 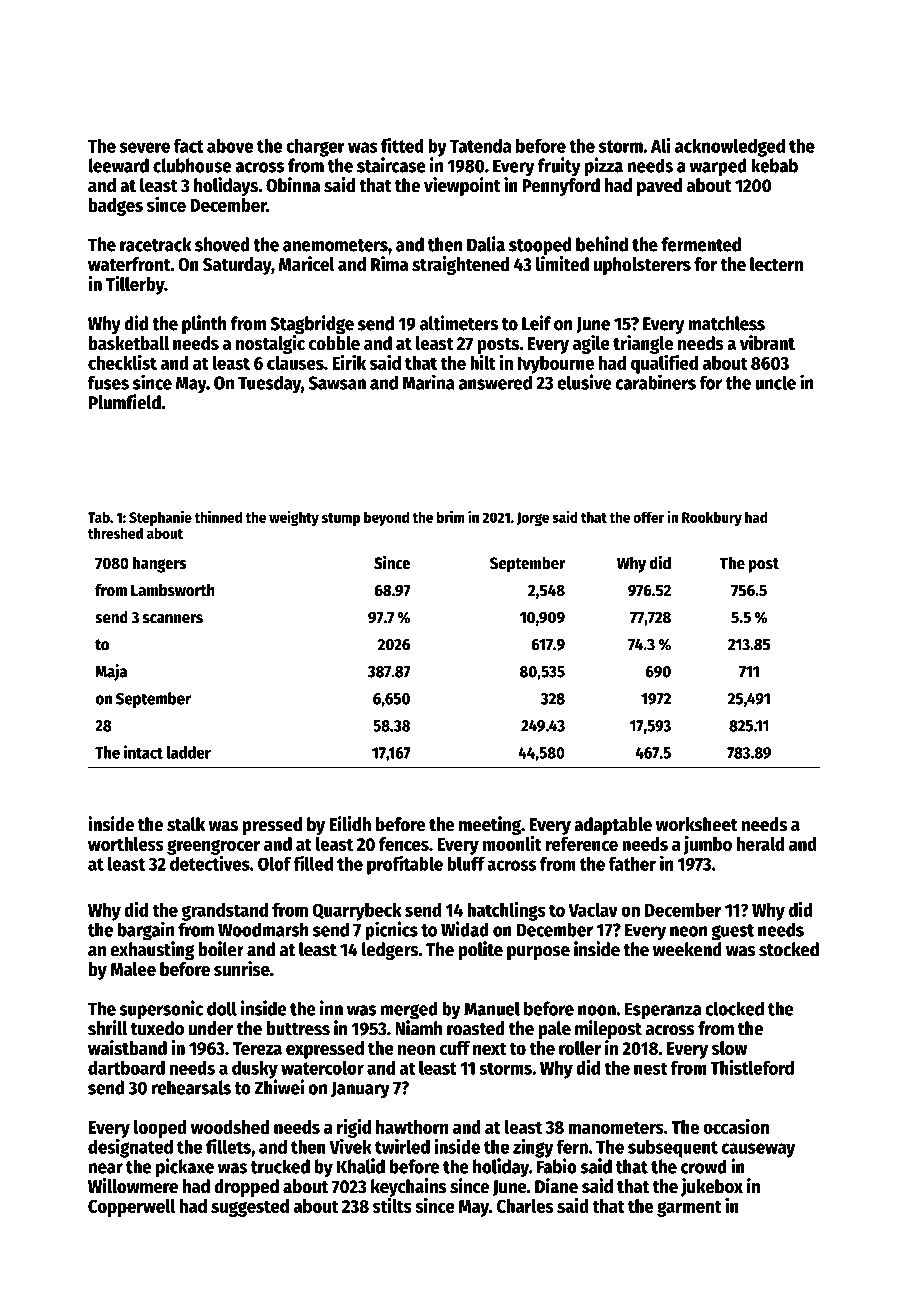 I want to click on Tatenda, so click(x=480, y=145).
